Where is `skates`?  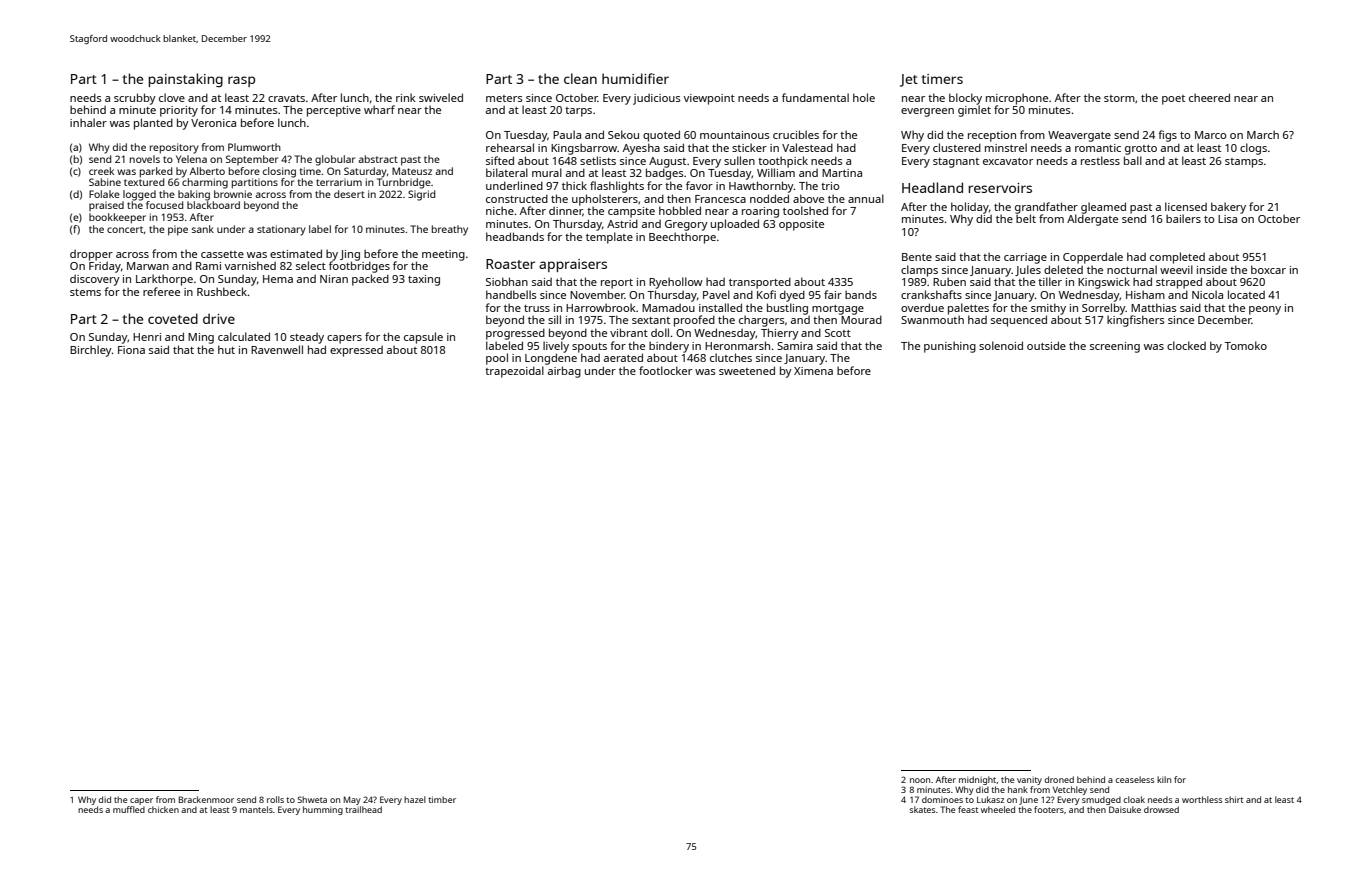 skates is located at coordinates (922, 809).
